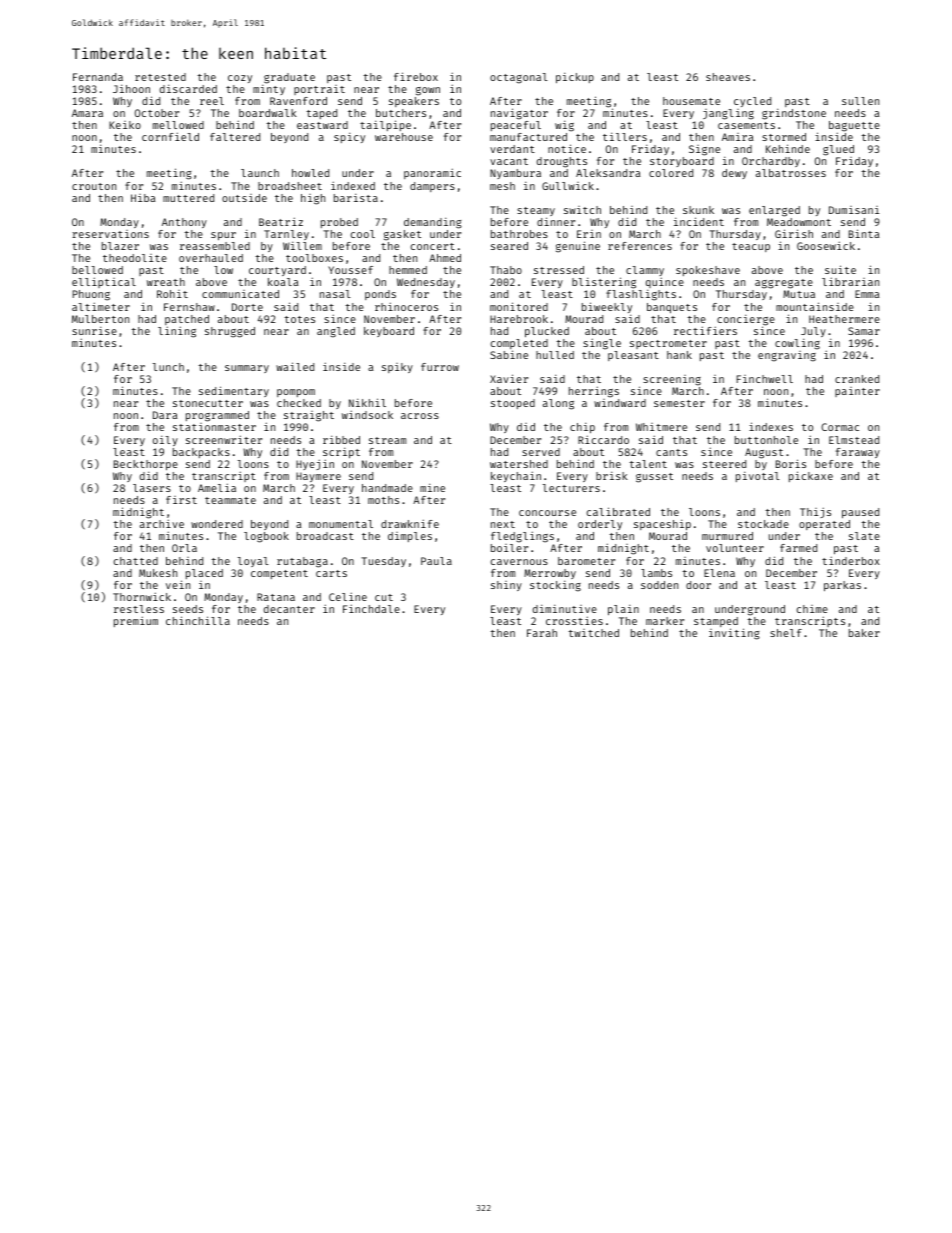  I want to click on Beckthorpe, so click(146, 465).
